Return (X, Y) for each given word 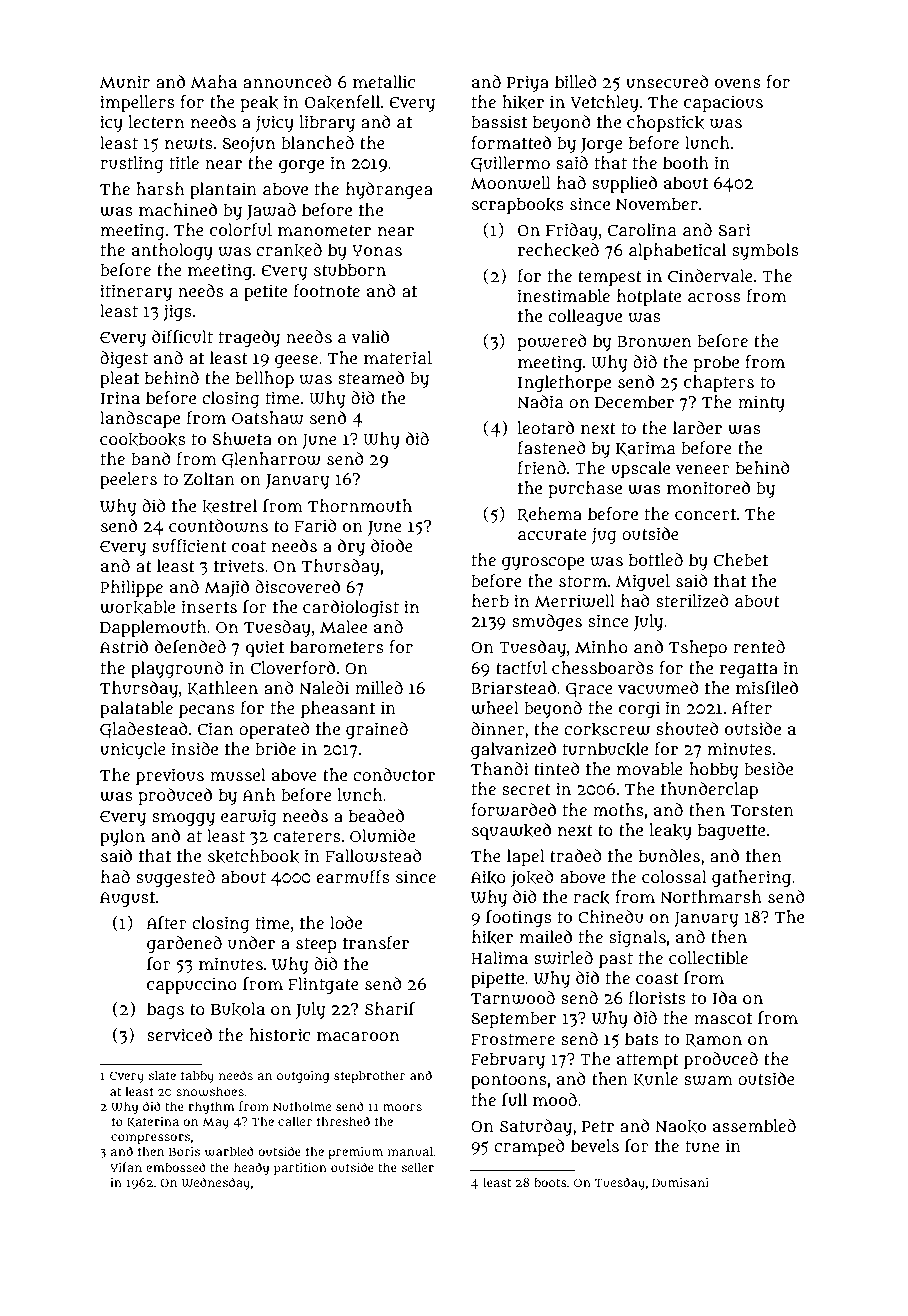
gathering (751, 878)
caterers (307, 836)
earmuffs (353, 877)
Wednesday (216, 1183)
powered (552, 342)
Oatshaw (267, 418)
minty (761, 403)
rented (759, 646)
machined (178, 210)
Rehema (549, 514)
